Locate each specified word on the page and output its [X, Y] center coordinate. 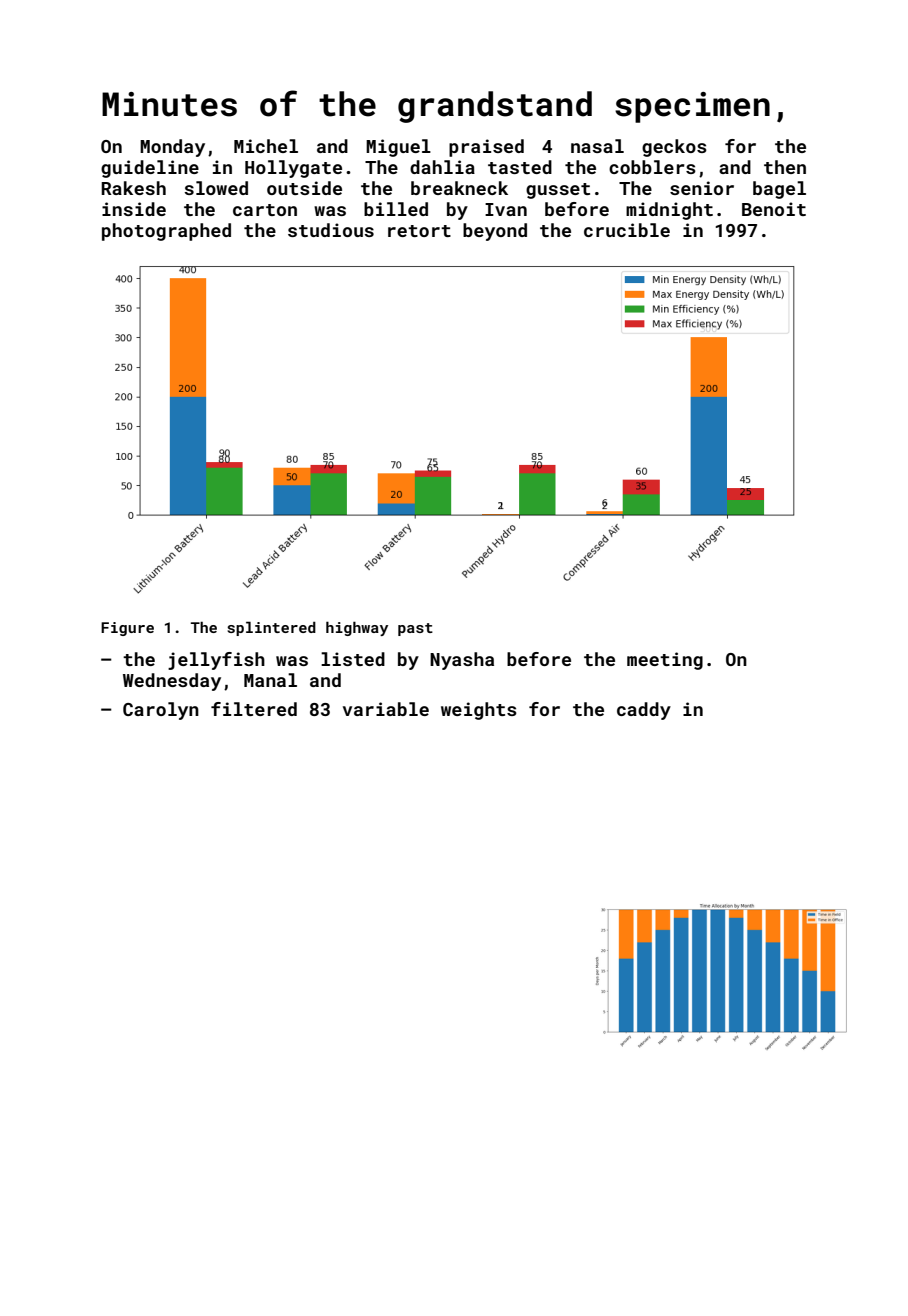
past [415, 629]
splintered [271, 628]
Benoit [774, 209]
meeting [665, 661]
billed [396, 209]
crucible [627, 230]
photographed [166, 232]
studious [331, 230]
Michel [266, 146]
